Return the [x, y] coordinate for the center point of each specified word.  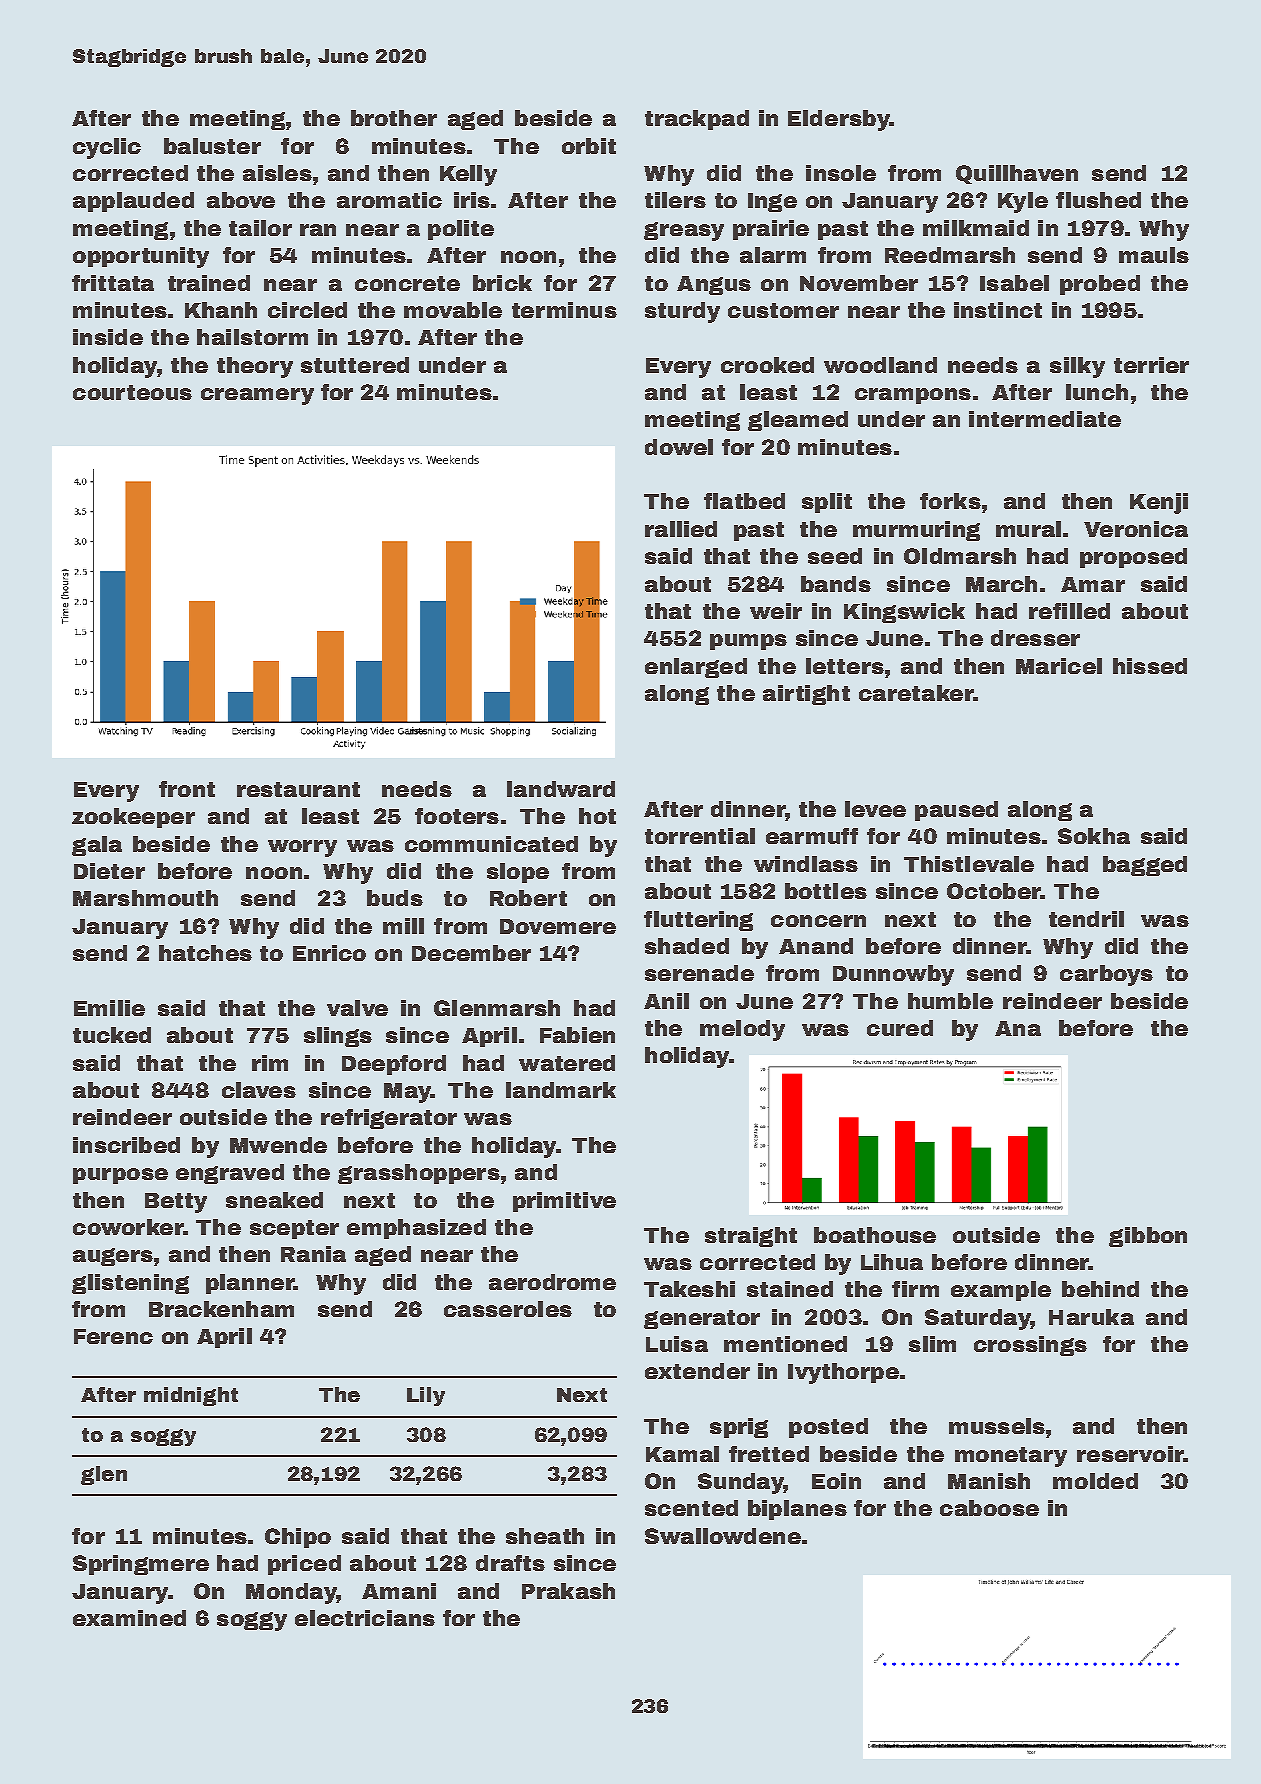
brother [394, 118]
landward [561, 789]
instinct [998, 310]
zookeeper [133, 818]
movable [453, 310]
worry [302, 848]
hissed [1150, 666]
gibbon [1148, 1237]
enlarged [696, 668]
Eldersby [838, 120]
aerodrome [552, 1282]
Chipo [298, 1538]
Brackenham [221, 1309]
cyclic [107, 148]
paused [956, 811]
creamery [257, 396]
